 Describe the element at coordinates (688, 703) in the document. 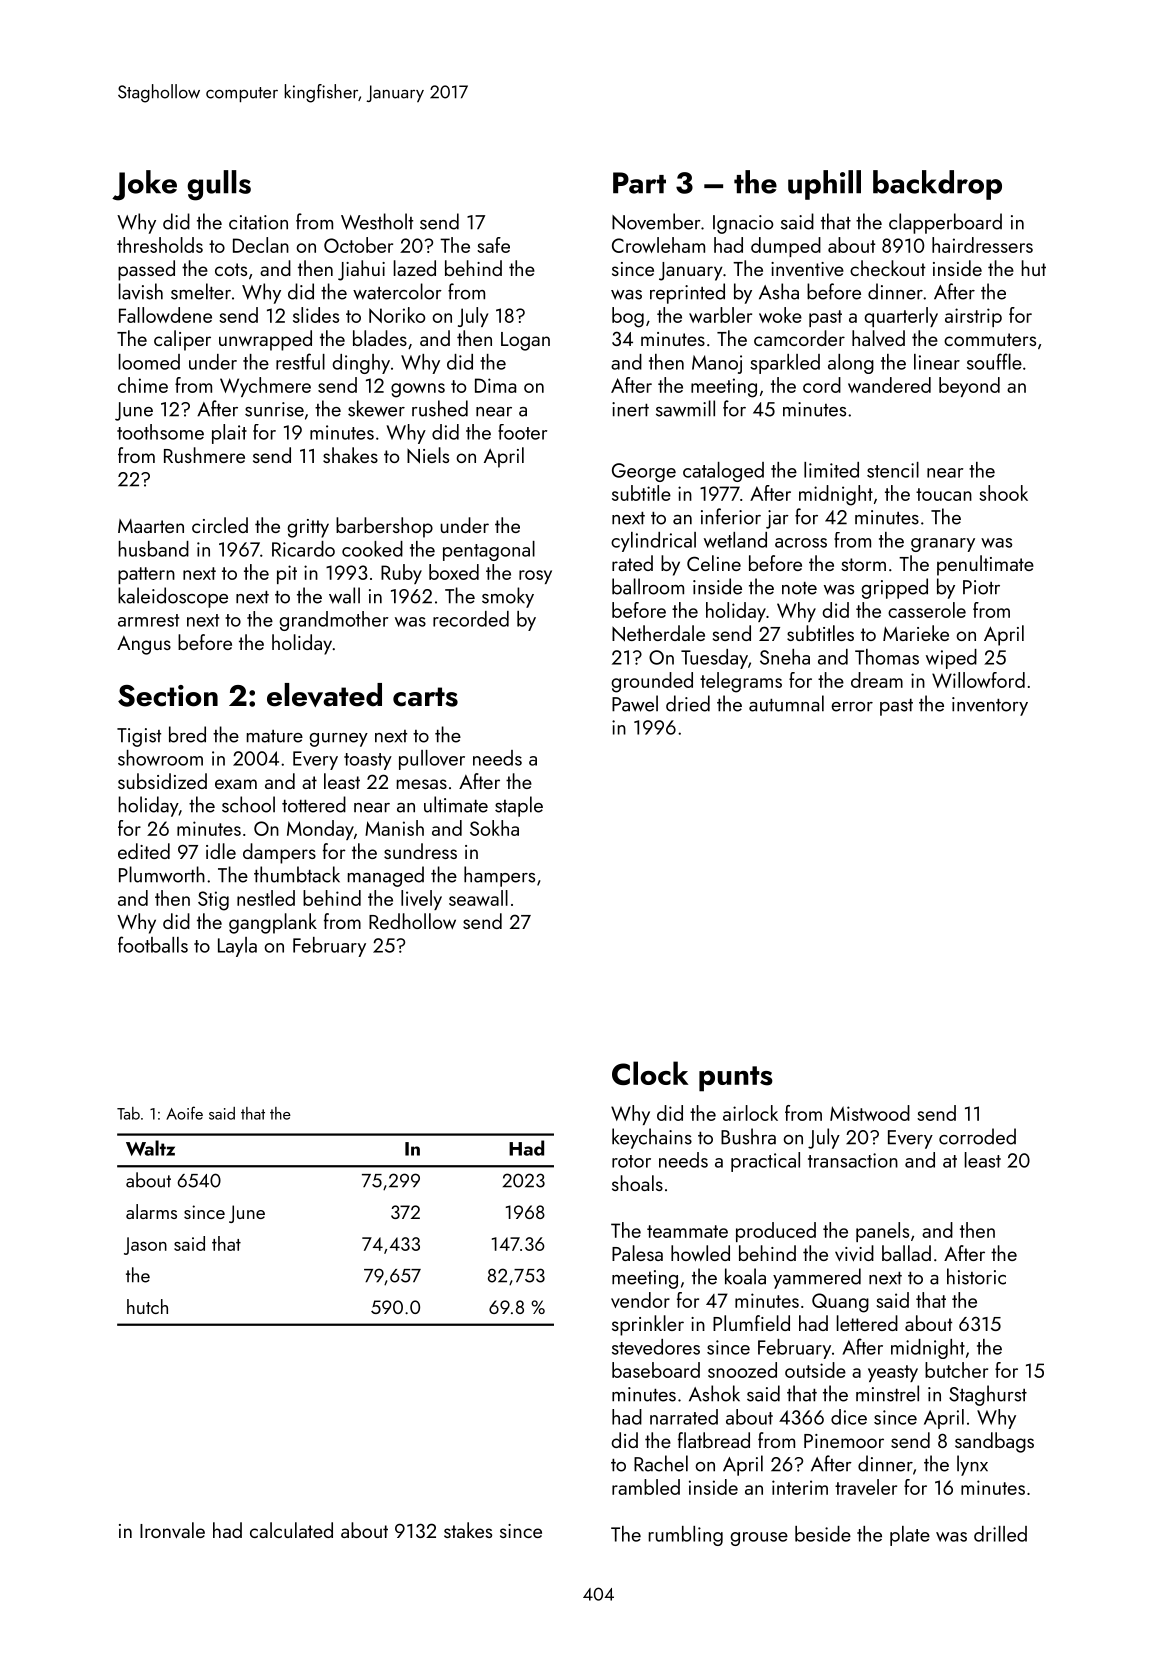

I see `dried` at that location.
